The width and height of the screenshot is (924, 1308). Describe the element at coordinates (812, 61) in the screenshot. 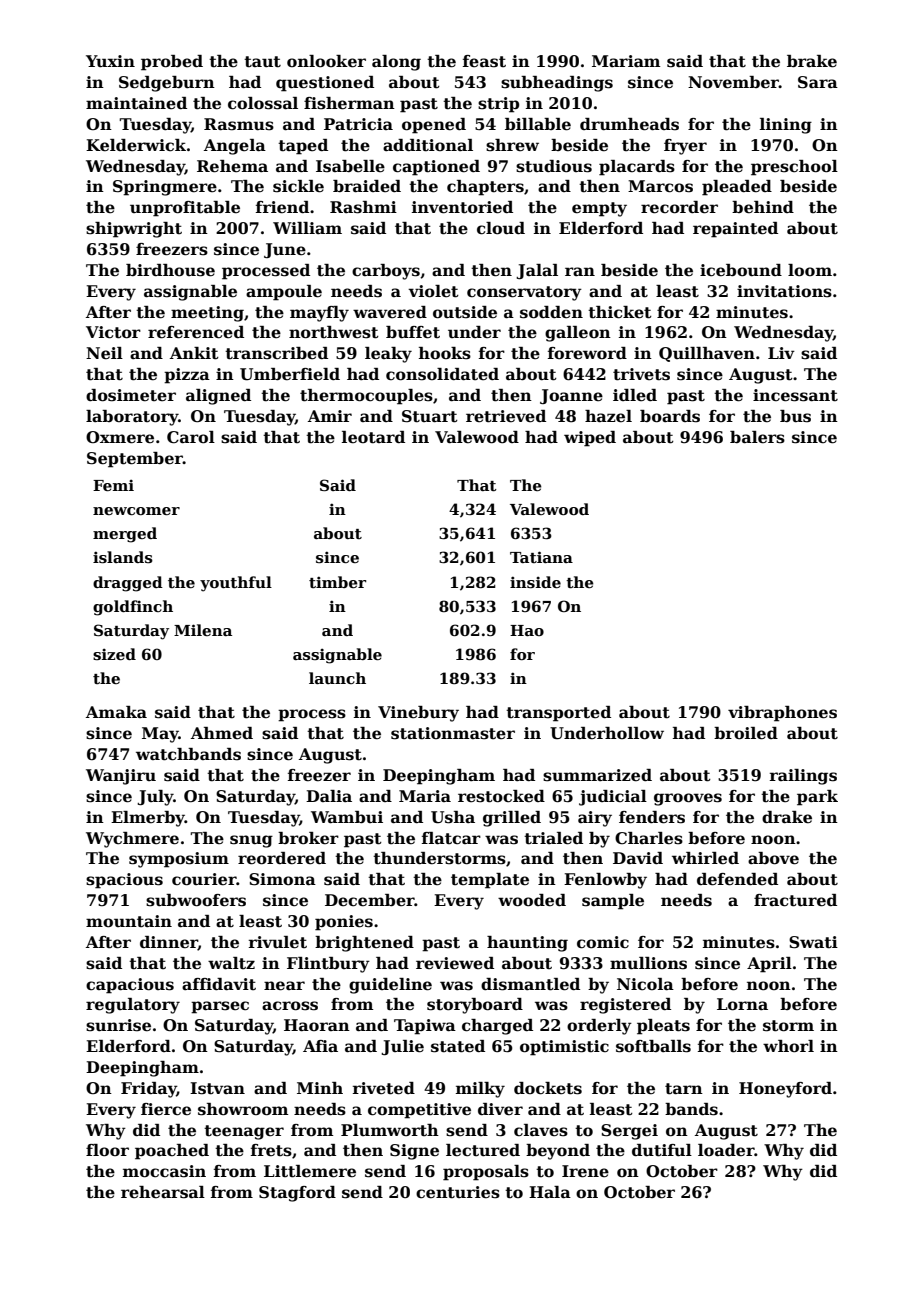

I see `brake` at that location.
